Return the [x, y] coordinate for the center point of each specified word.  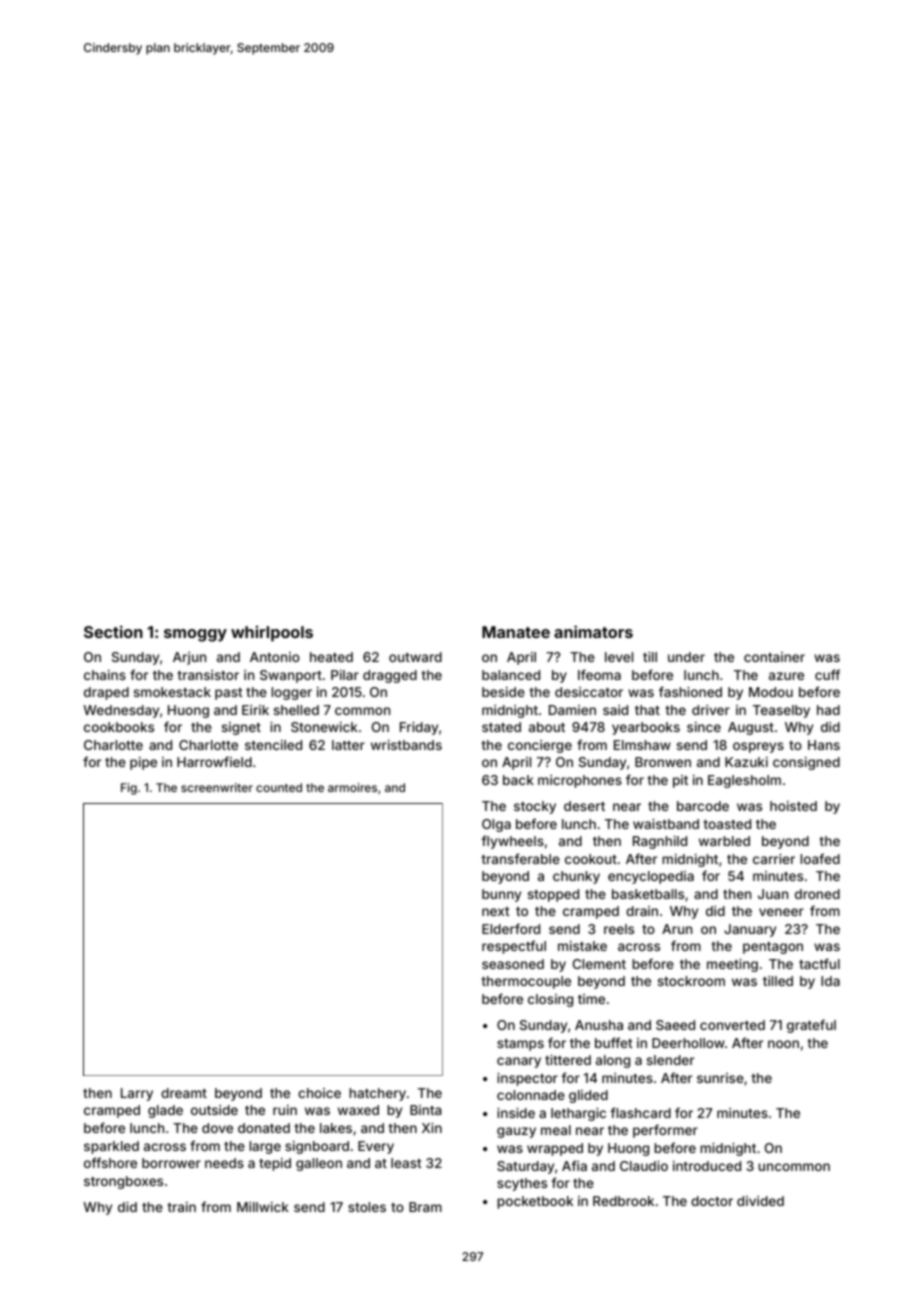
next [495, 911]
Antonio [275, 657]
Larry [137, 1094]
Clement [599, 964]
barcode [703, 806]
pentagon [773, 948]
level [619, 657]
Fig [129, 789]
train [181, 1207]
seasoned [513, 964]
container [774, 657]
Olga [496, 825]
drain [642, 911]
